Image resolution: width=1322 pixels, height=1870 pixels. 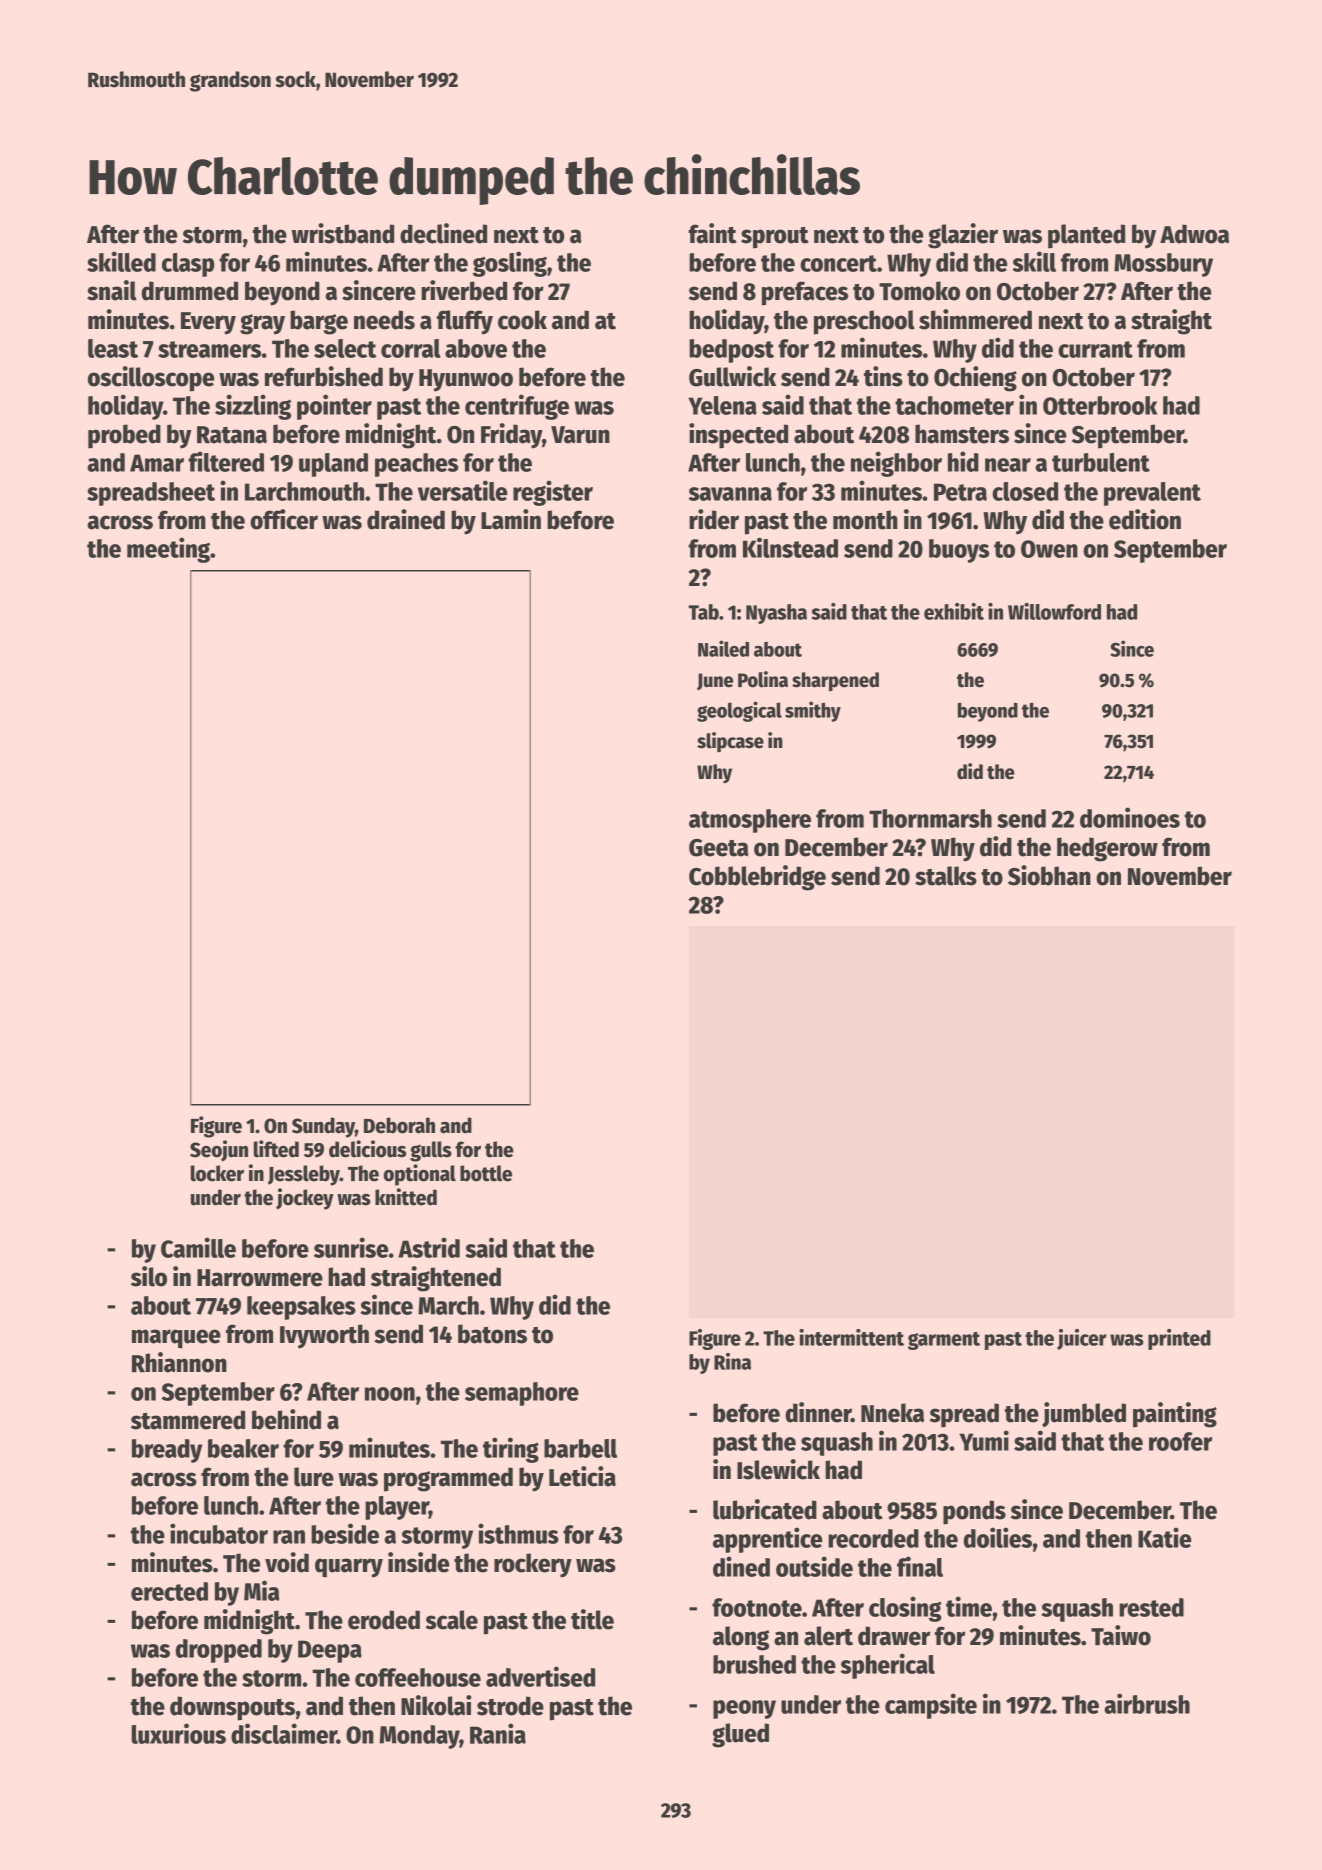 I want to click on Ivyworth, so click(x=324, y=1336).
